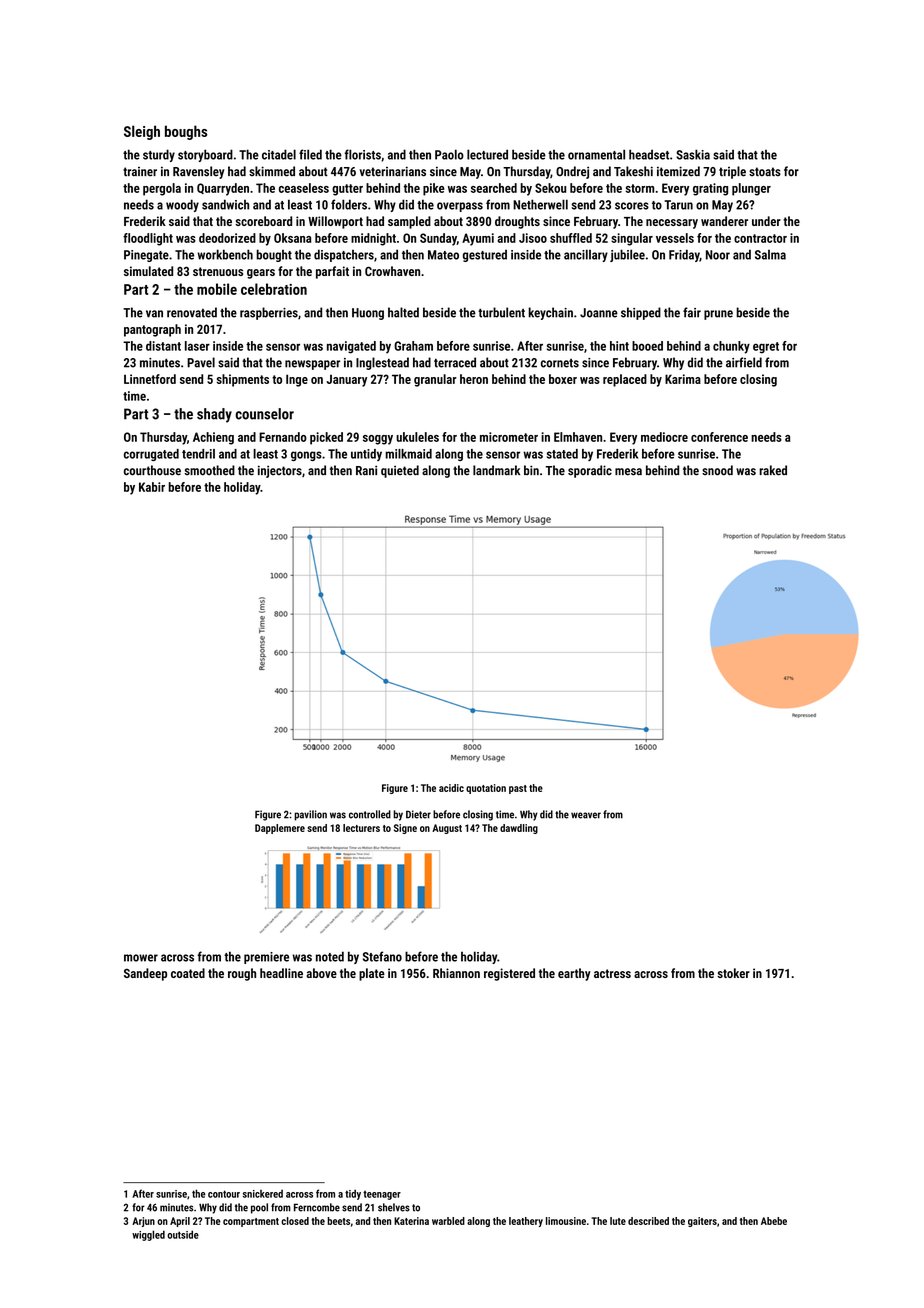  What do you see at coordinates (448, 1221) in the image?
I see `warbled` at bounding box center [448, 1221].
